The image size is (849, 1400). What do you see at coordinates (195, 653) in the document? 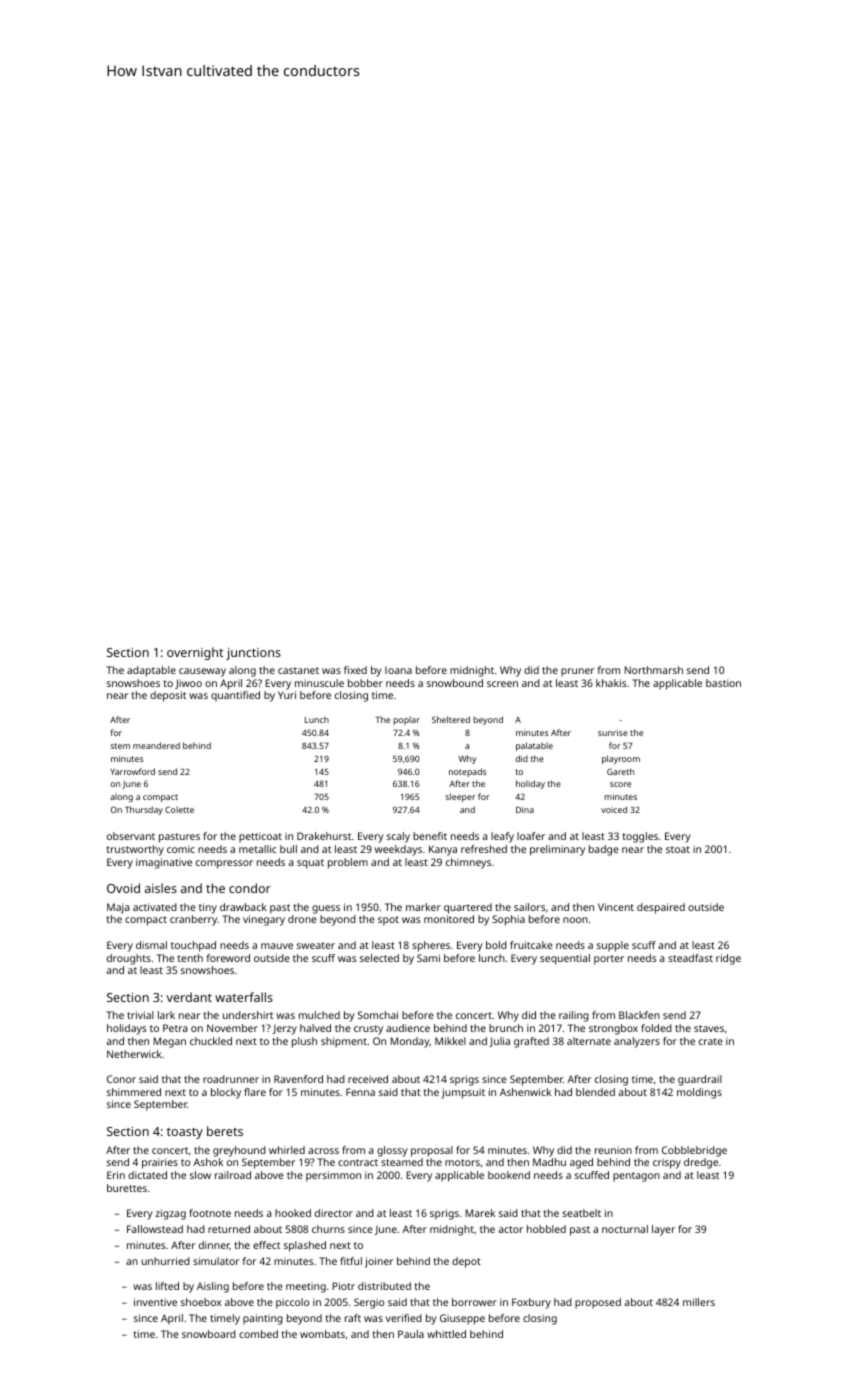
I see `overnight` at bounding box center [195, 653].
